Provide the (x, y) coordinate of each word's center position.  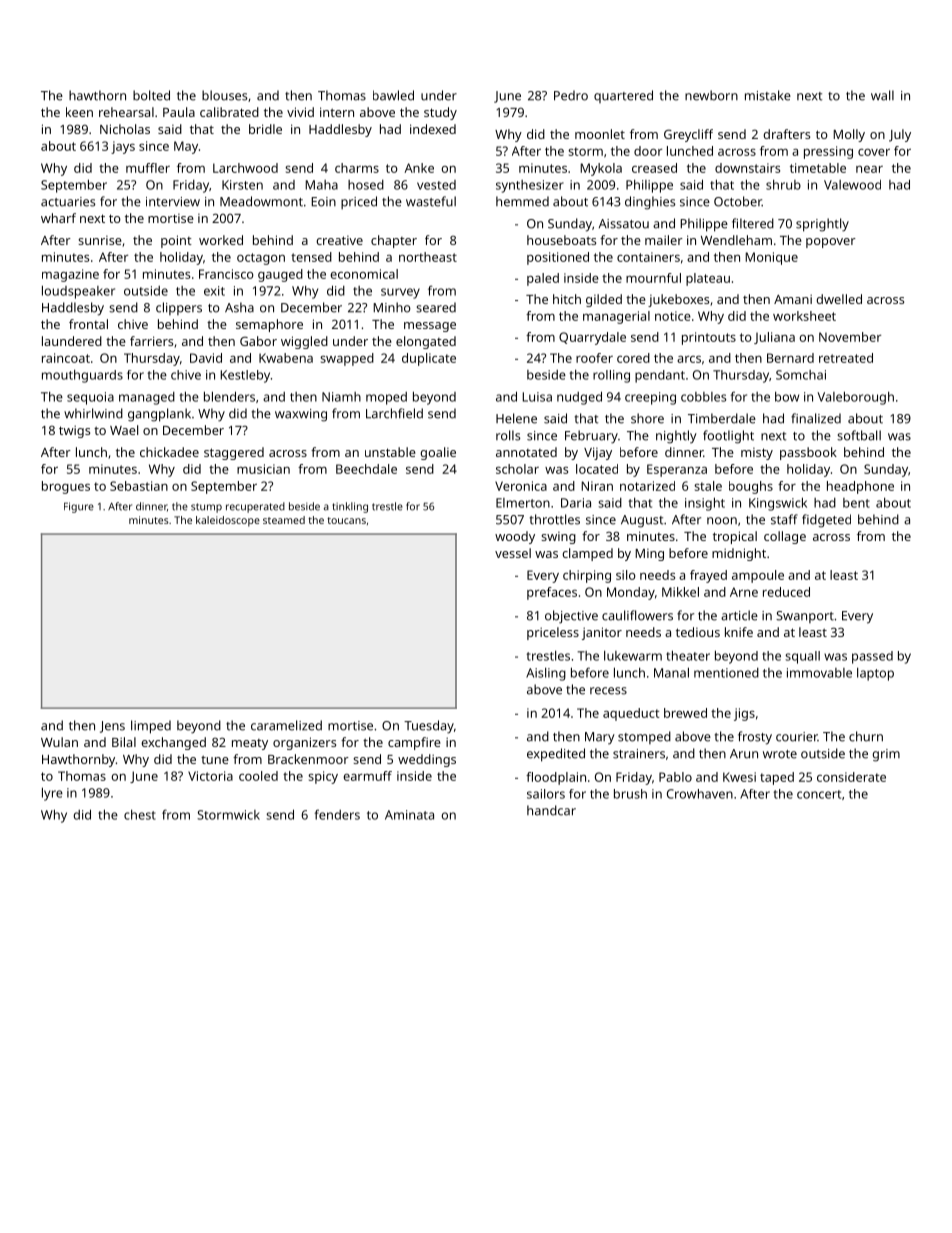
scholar (517, 469)
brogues (66, 487)
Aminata (409, 815)
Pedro (571, 95)
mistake (768, 95)
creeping (650, 398)
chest (140, 815)
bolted (151, 95)
